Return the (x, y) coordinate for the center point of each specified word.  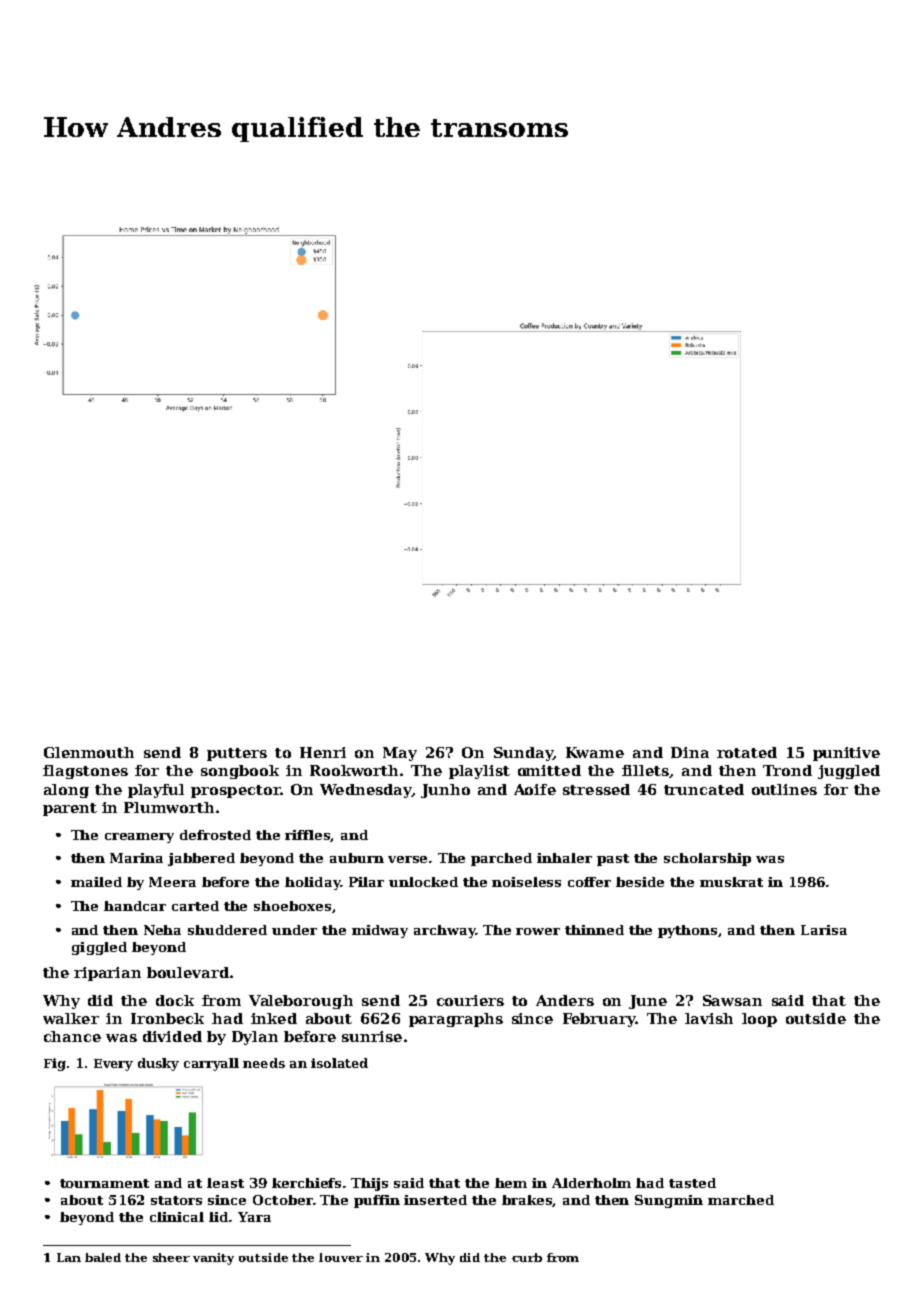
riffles (308, 836)
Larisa (824, 930)
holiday (312, 883)
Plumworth (169, 807)
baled (103, 1257)
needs (264, 1063)
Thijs (369, 1184)
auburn (357, 858)
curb (527, 1257)
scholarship (707, 859)
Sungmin (669, 1201)
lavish (709, 1018)
